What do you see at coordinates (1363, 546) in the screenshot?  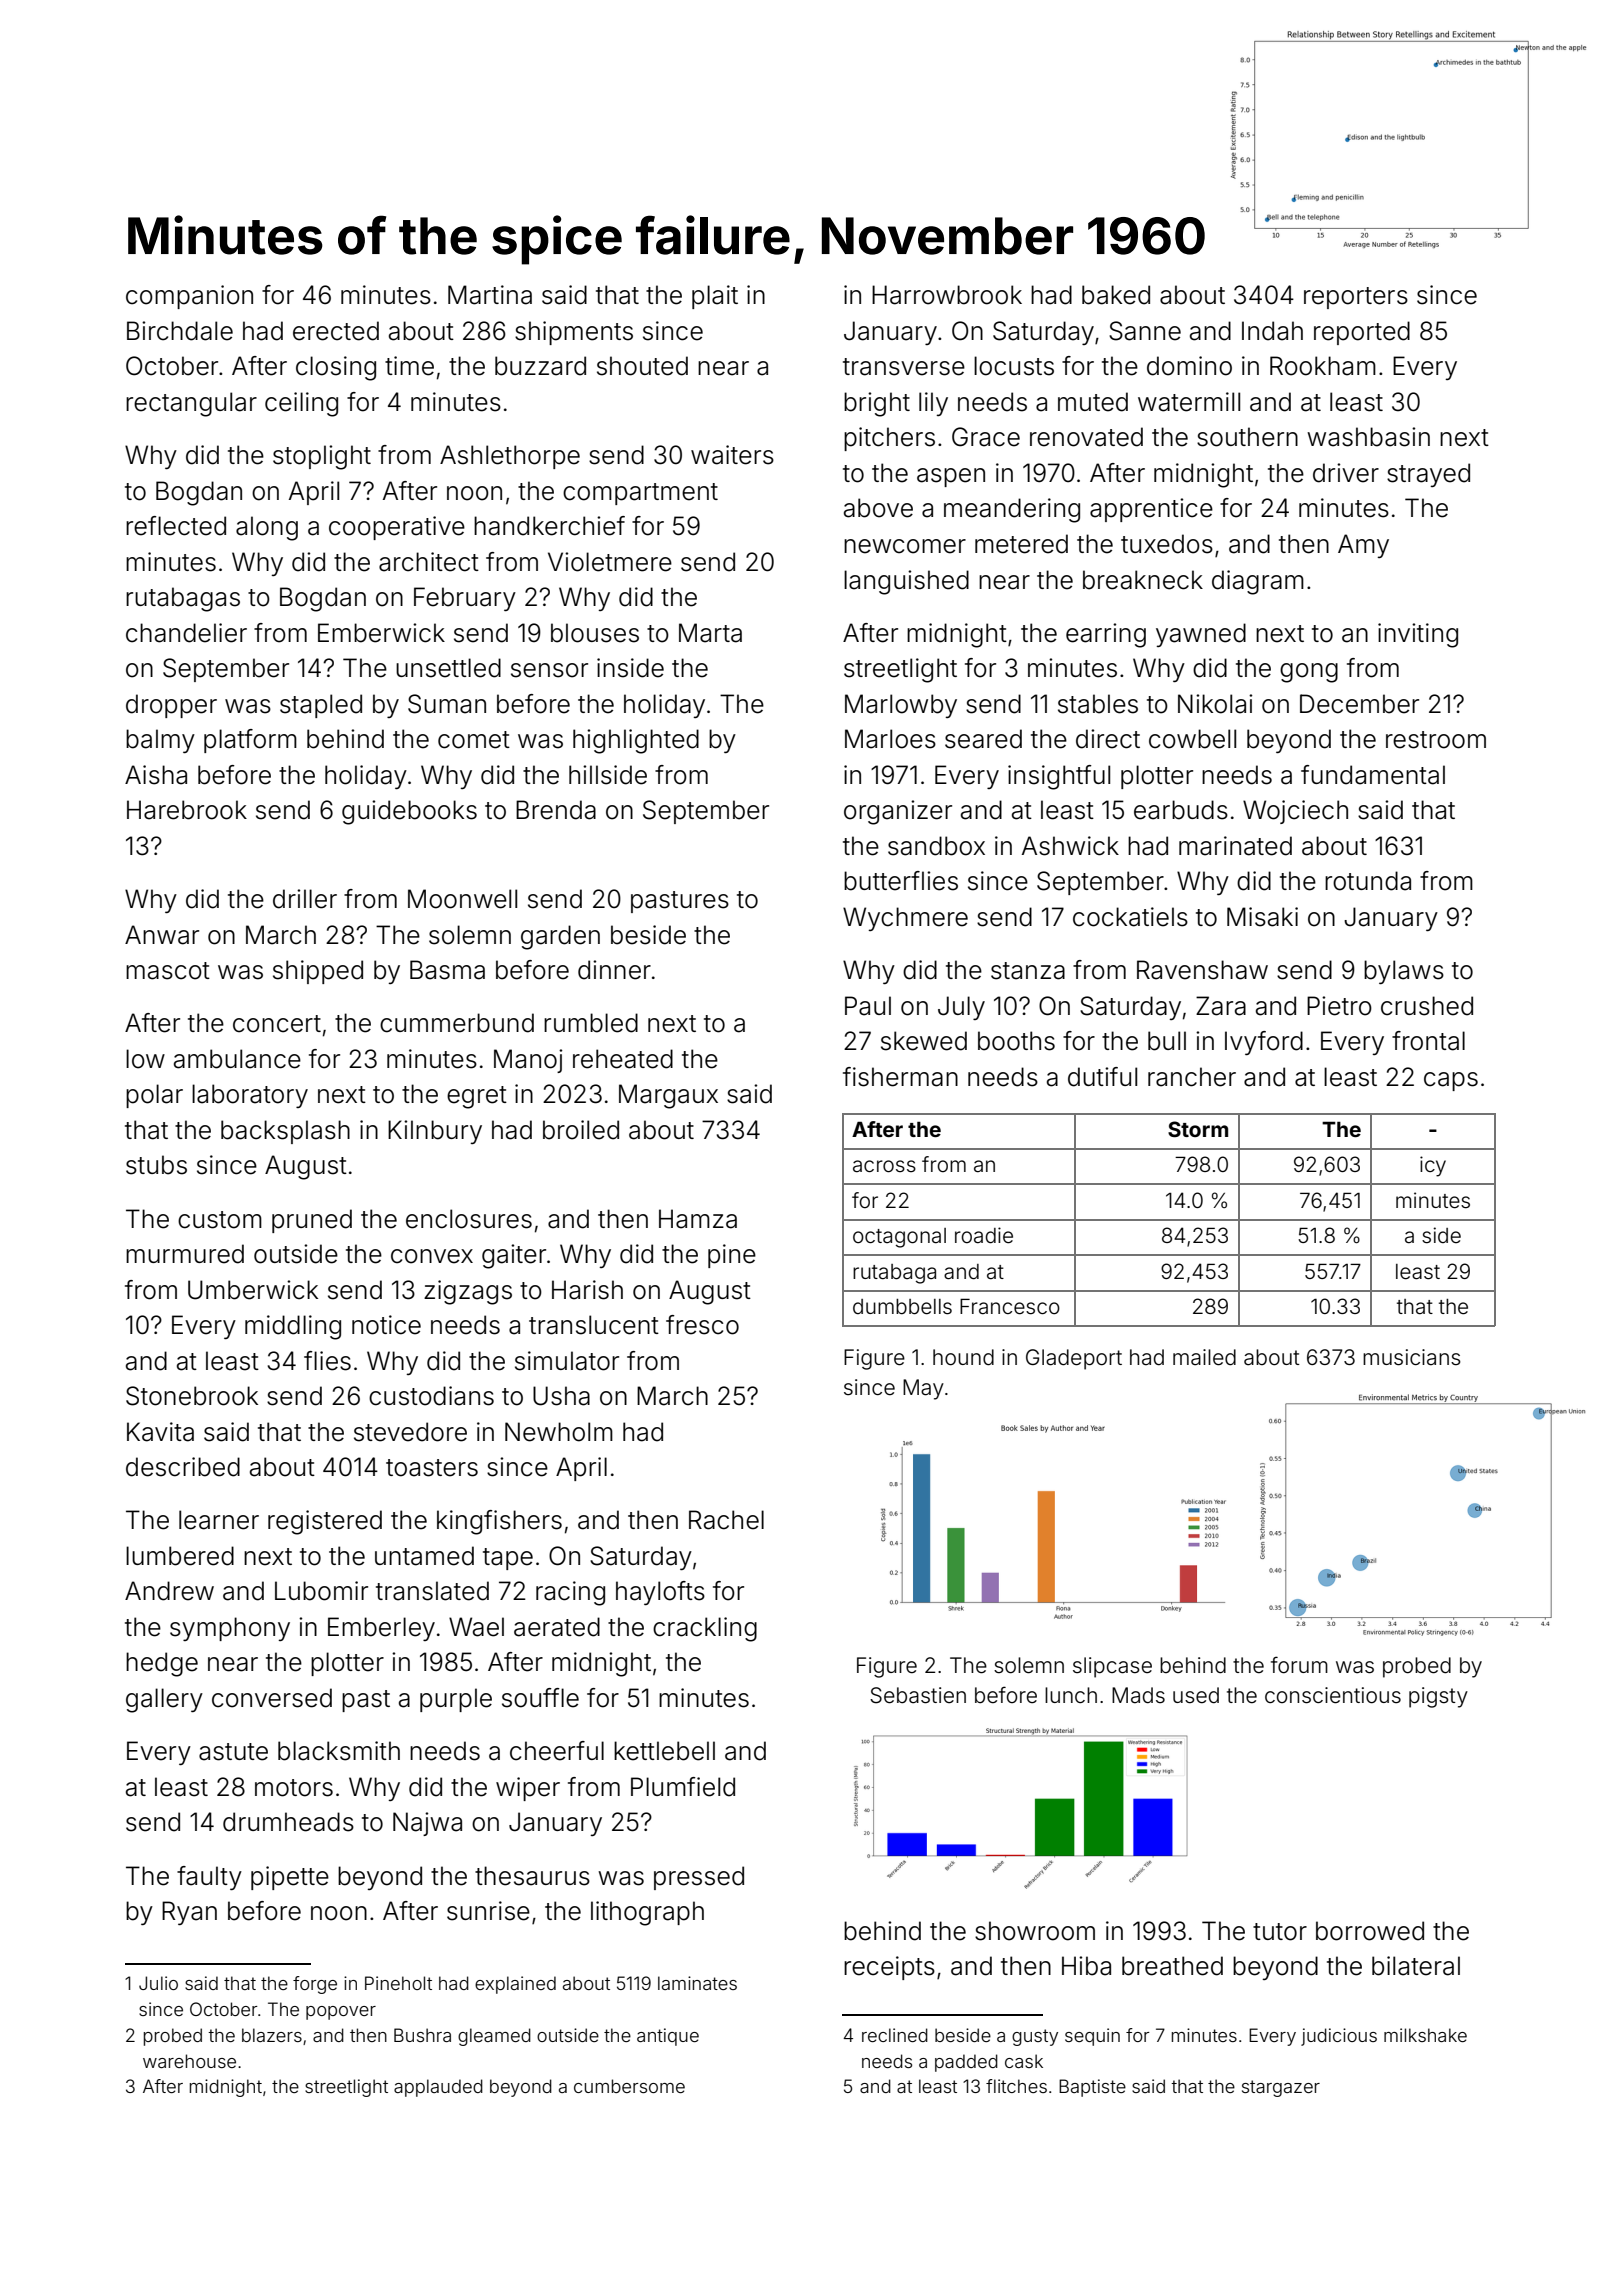 I see `Amy` at bounding box center [1363, 546].
